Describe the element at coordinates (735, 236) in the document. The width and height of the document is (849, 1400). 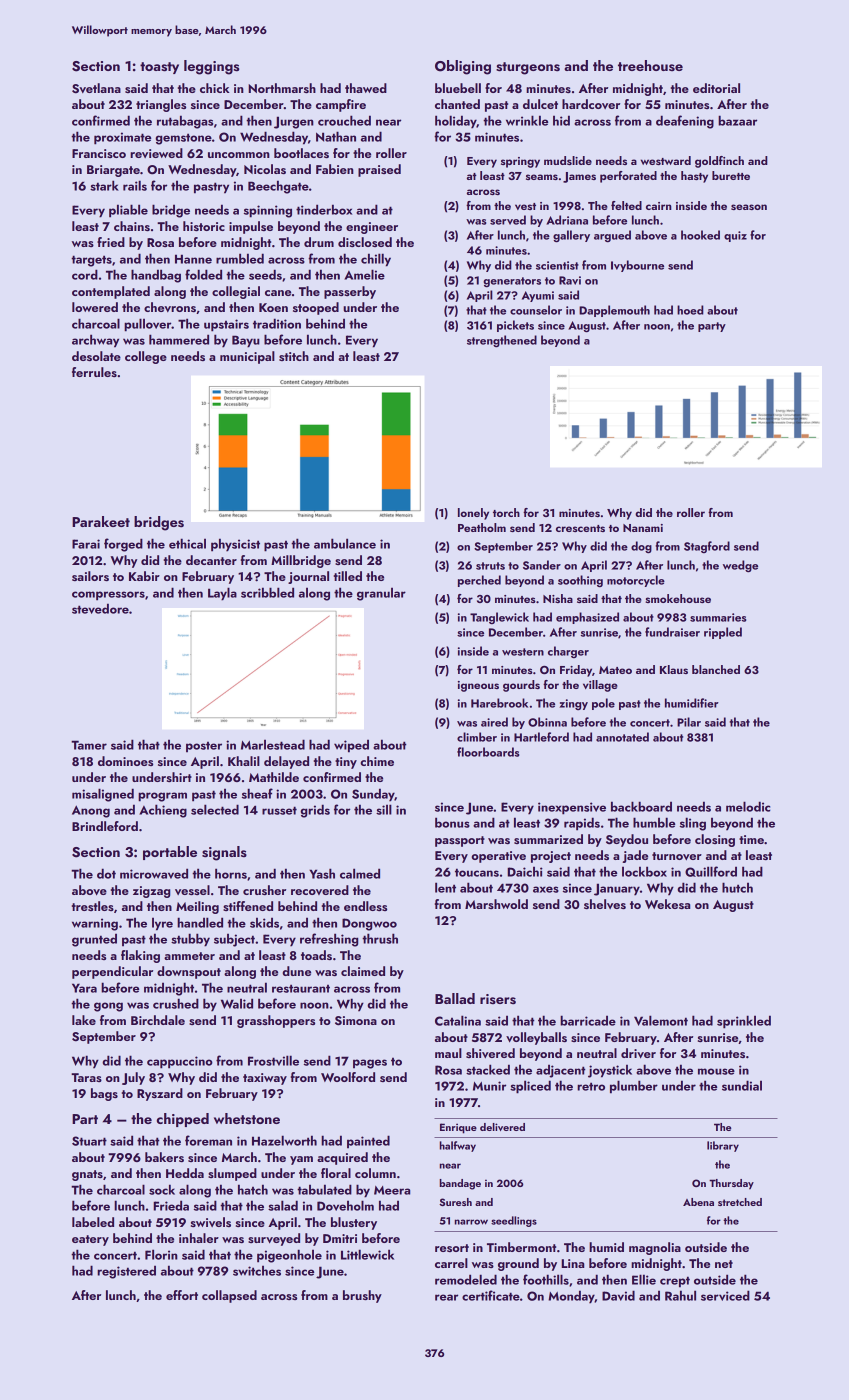
I see `quiz` at that location.
